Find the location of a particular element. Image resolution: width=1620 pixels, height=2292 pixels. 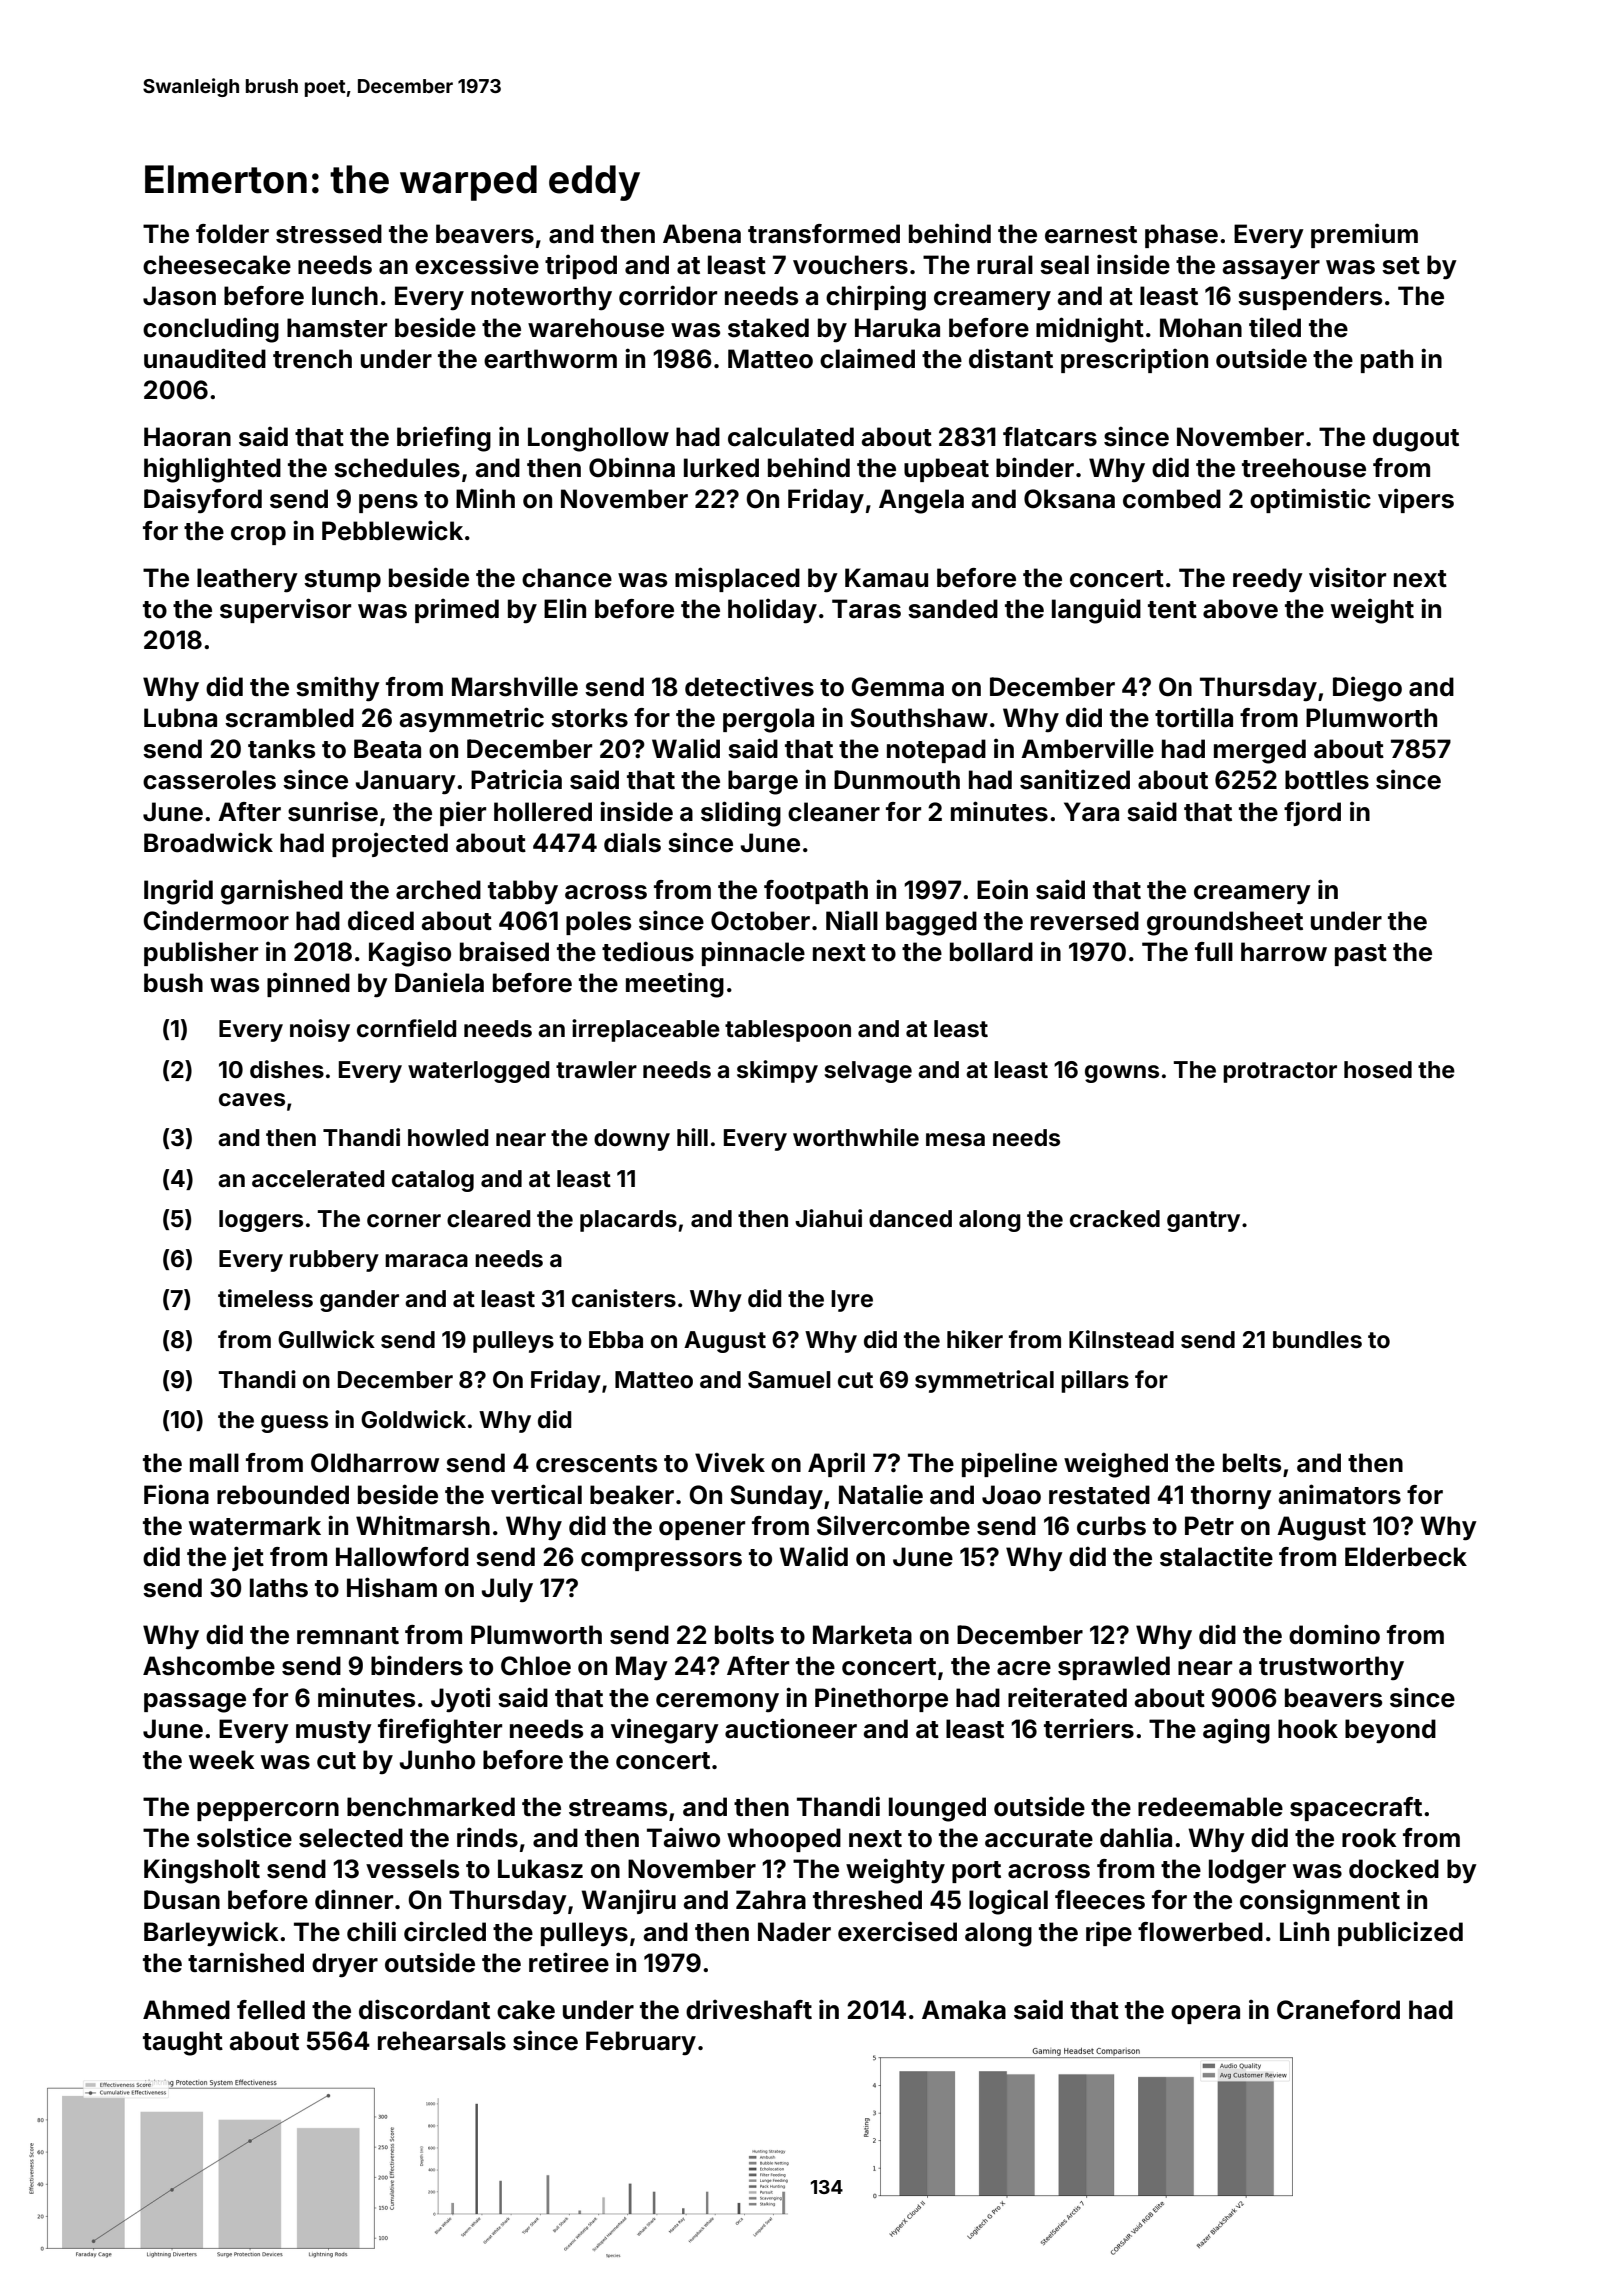

Abena is located at coordinates (702, 234).
